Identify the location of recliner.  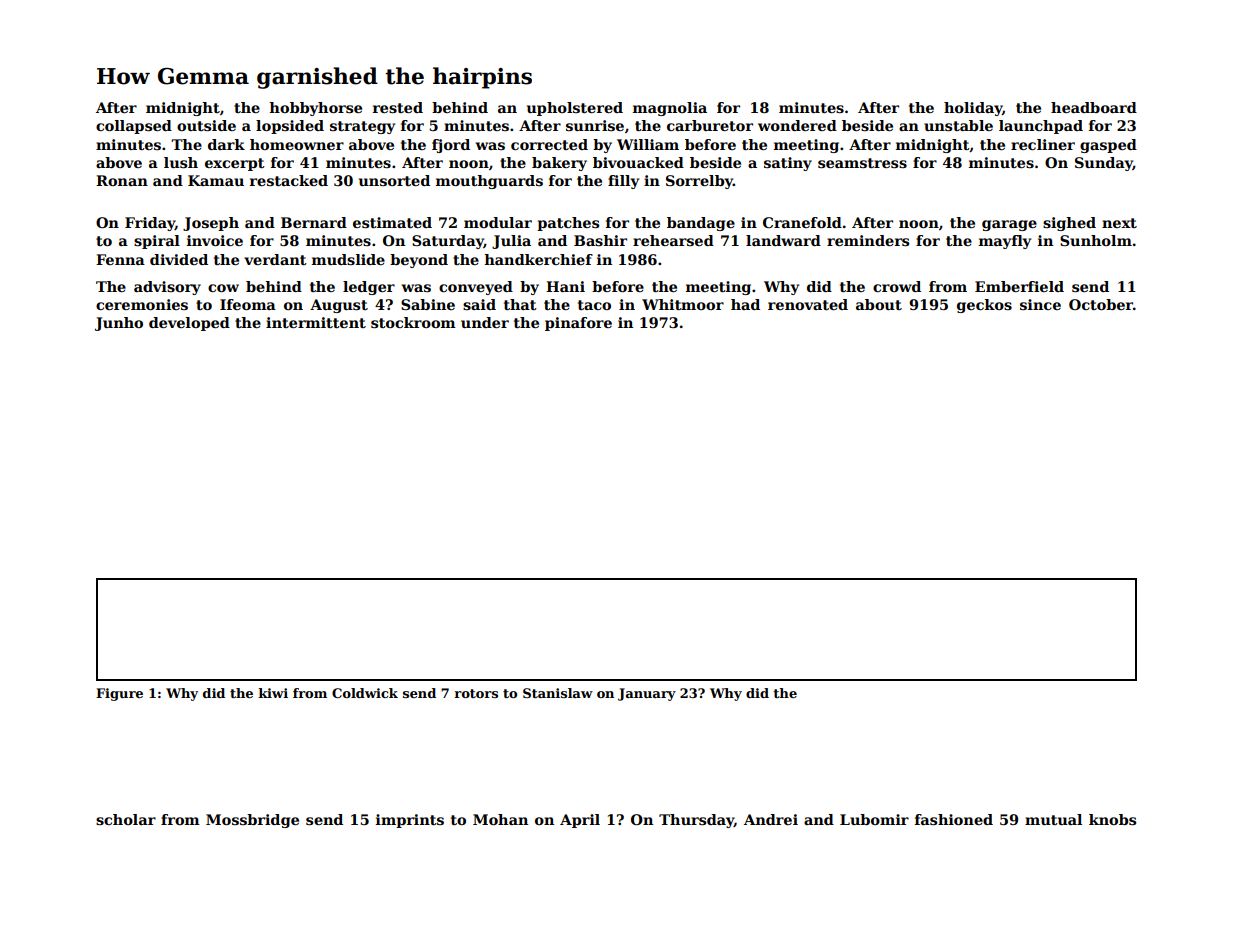
(1043, 144).
